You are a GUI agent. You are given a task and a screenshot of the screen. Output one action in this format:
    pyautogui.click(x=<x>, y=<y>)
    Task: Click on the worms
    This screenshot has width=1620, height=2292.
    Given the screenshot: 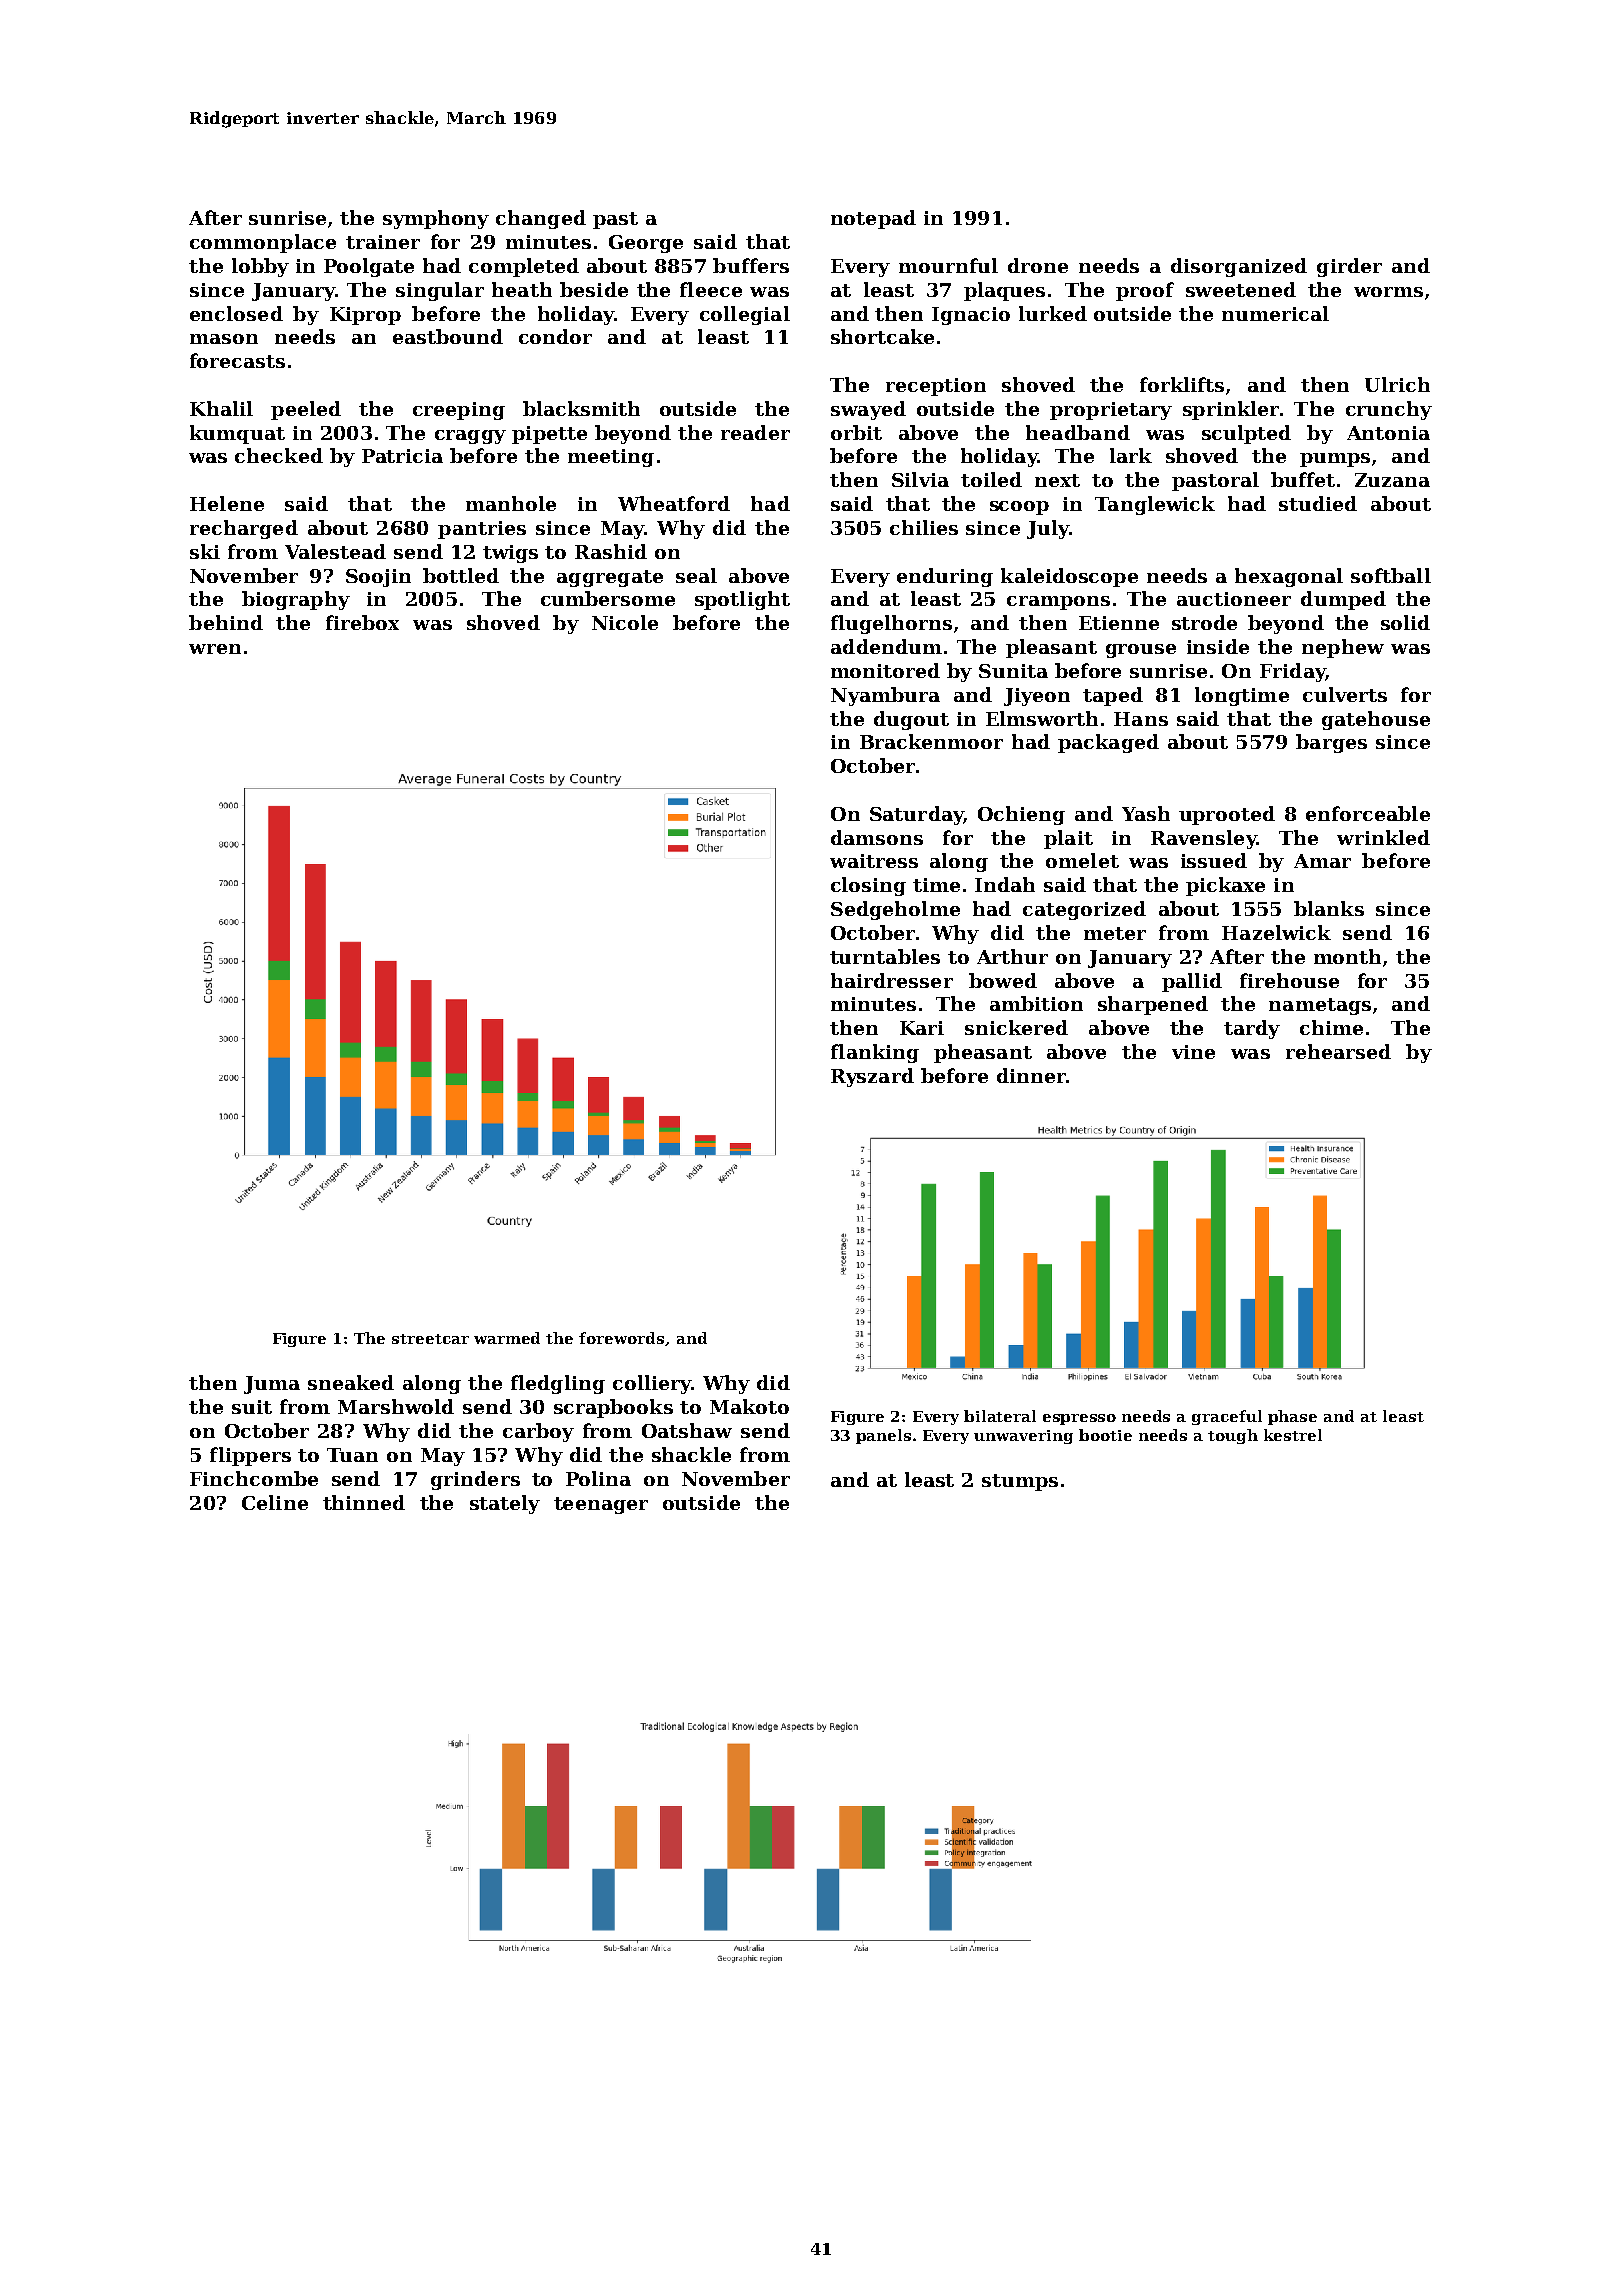 What is the action you would take?
    pyautogui.click(x=1388, y=292)
